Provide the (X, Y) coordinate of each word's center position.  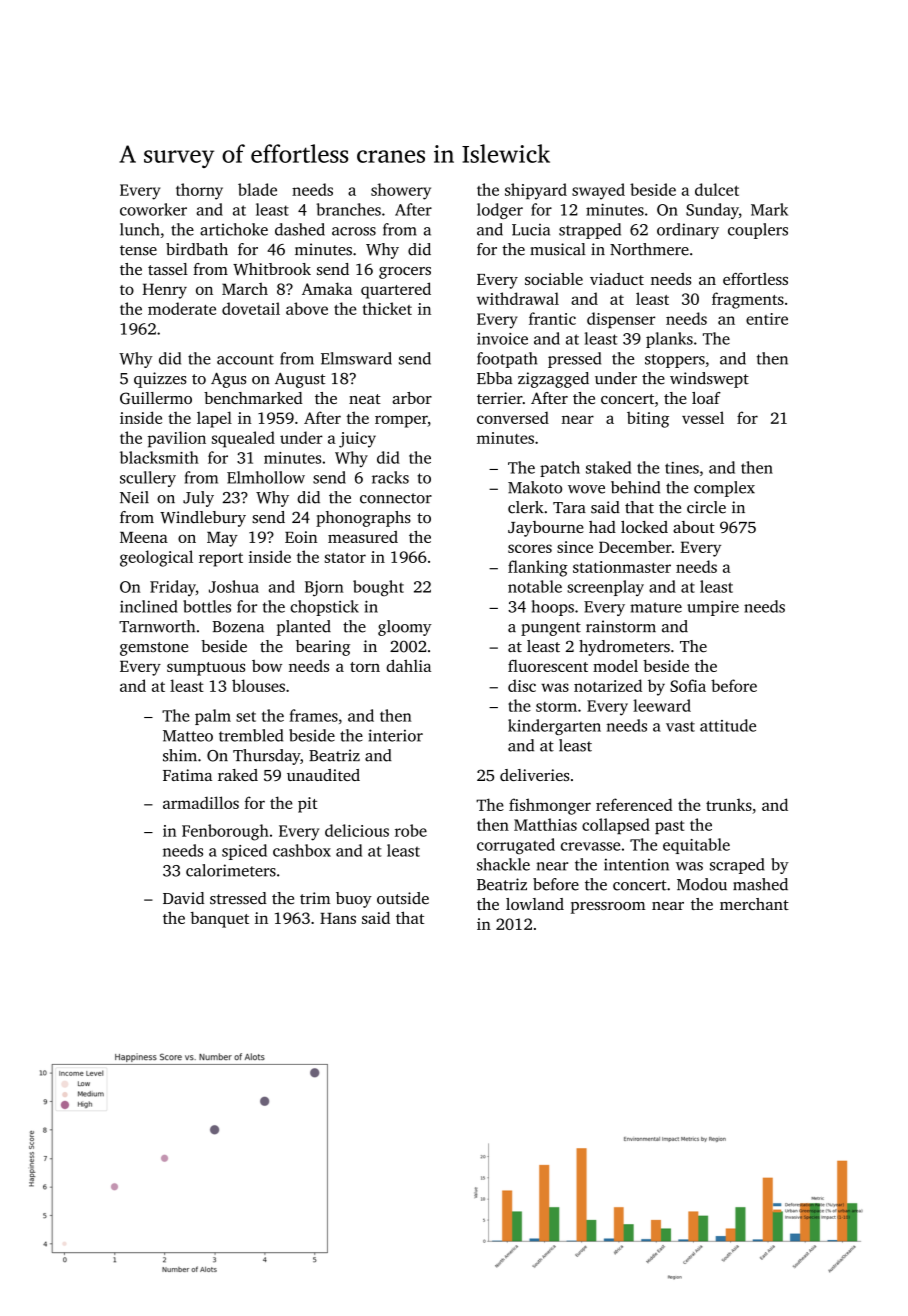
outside (403, 898)
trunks (729, 805)
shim (180, 755)
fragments (748, 300)
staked (608, 467)
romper (401, 421)
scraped (737, 866)
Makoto (535, 487)
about (694, 527)
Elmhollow (266, 477)
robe (411, 830)
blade (257, 189)
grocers (405, 273)
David (183, 898)
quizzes (160, 380)
